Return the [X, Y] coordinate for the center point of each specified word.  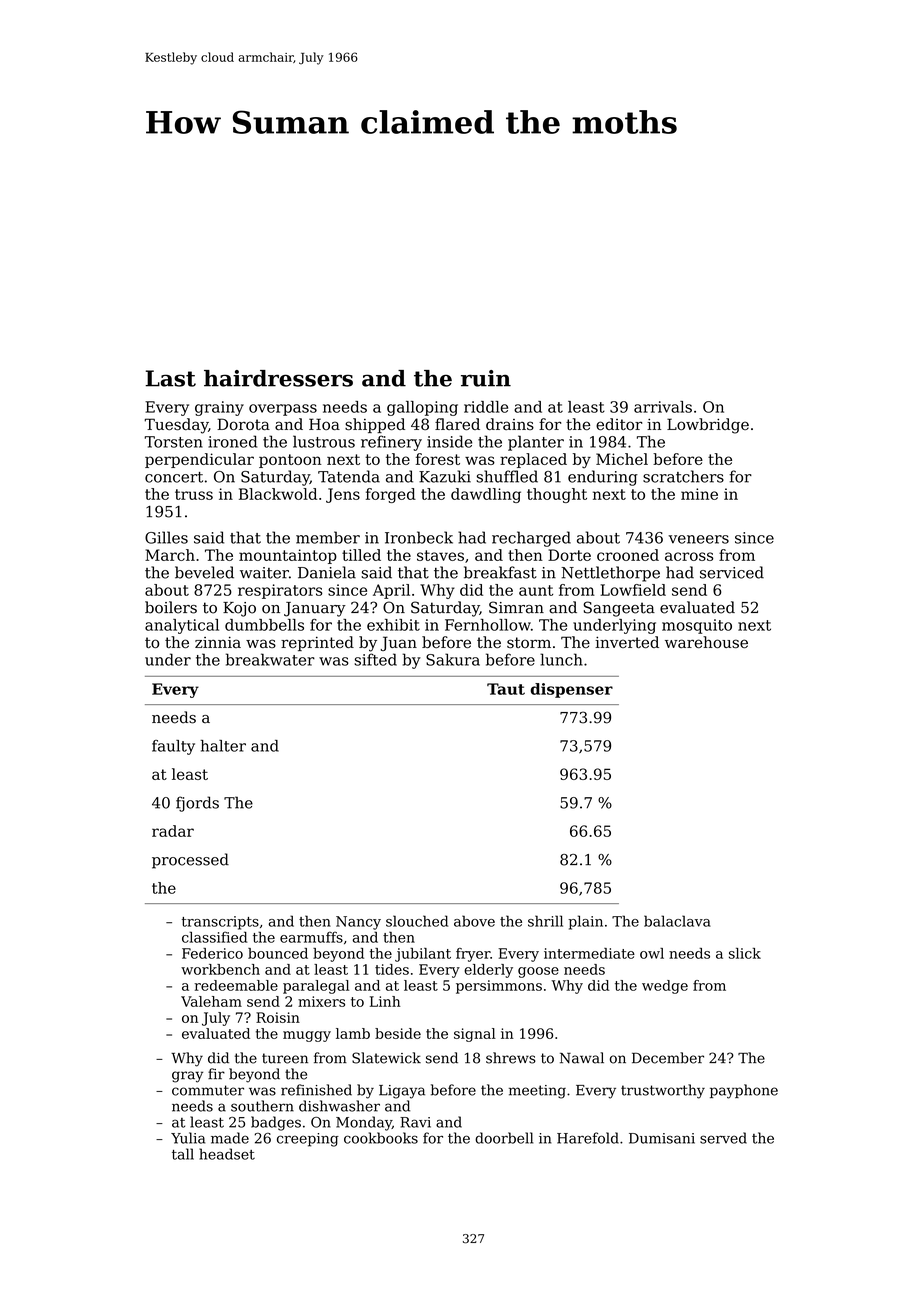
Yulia [188, 1138]
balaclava [677, 921]
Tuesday [176, 426]
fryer [473, 955]
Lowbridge [708, 426]
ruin [486, 378]
